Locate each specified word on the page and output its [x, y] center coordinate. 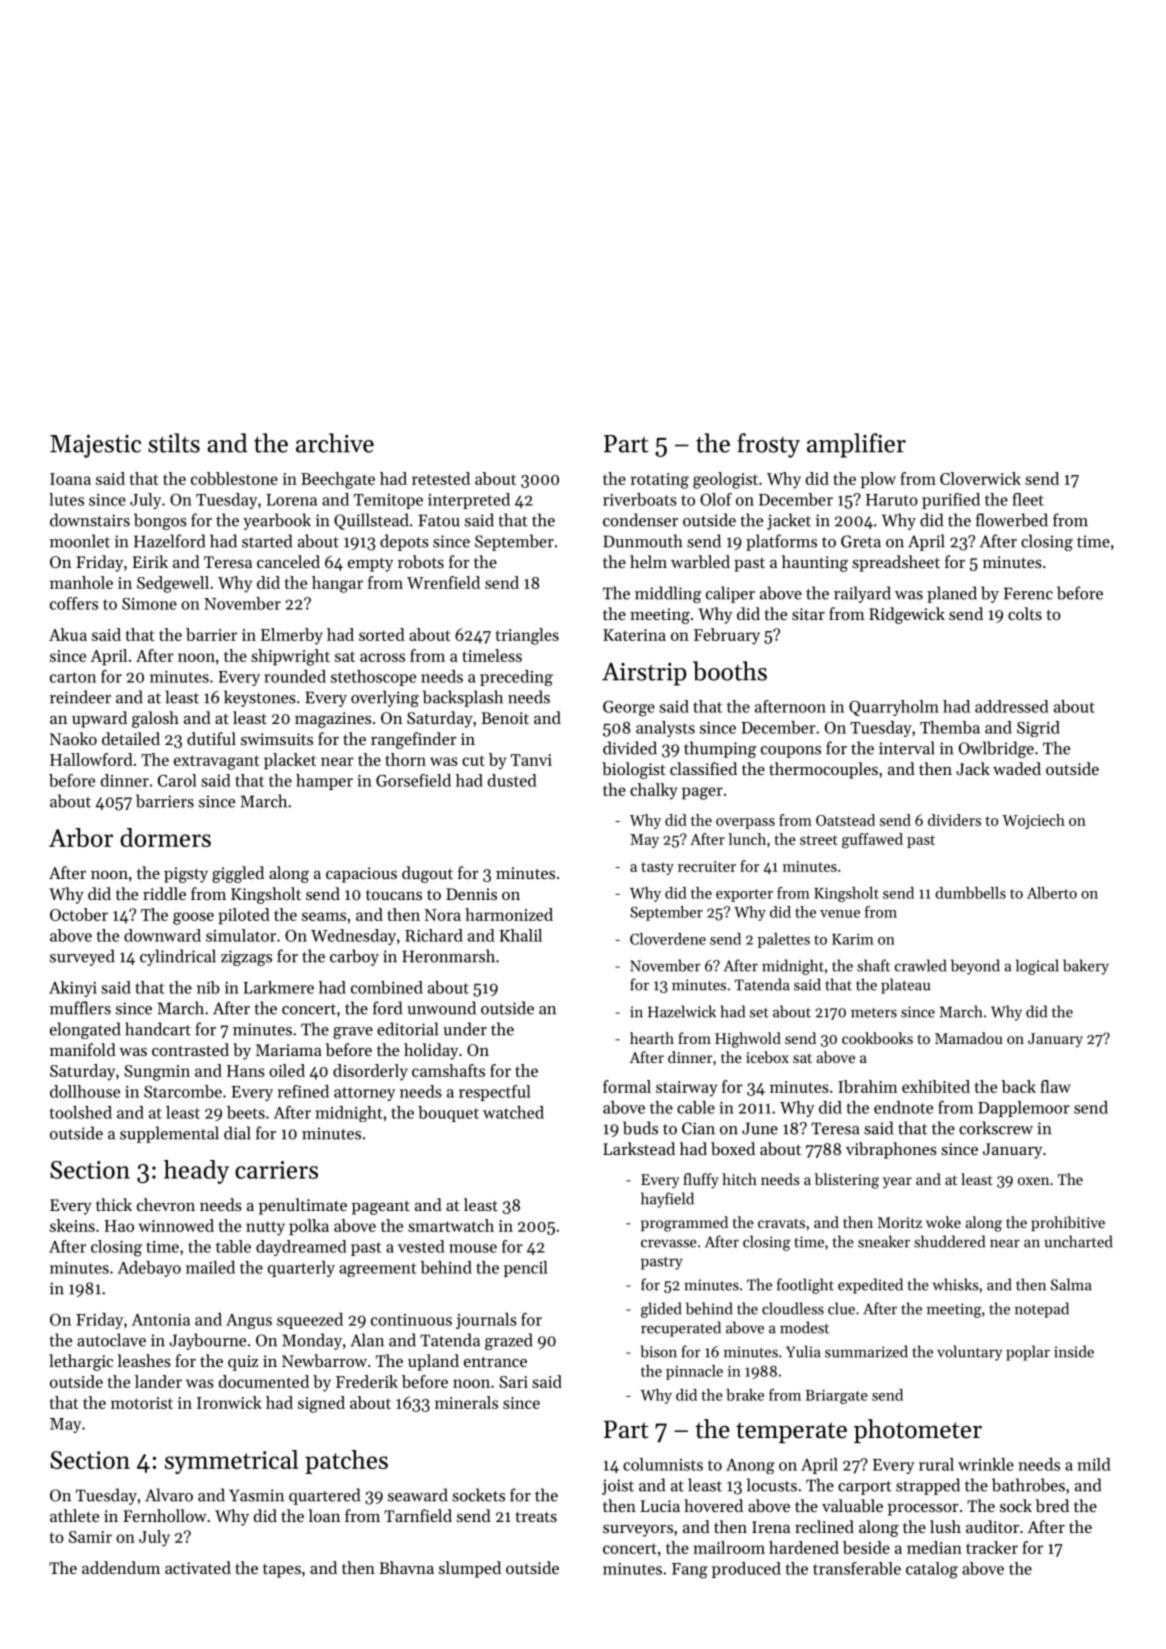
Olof [716, 499]
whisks [955, 1284]
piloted [244, 916]
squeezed [310, 1321]
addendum [121, 1567]
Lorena [291, 500]
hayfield [667, 1200]
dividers [954, 820]
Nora [443, 915]
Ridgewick [907, 615]
